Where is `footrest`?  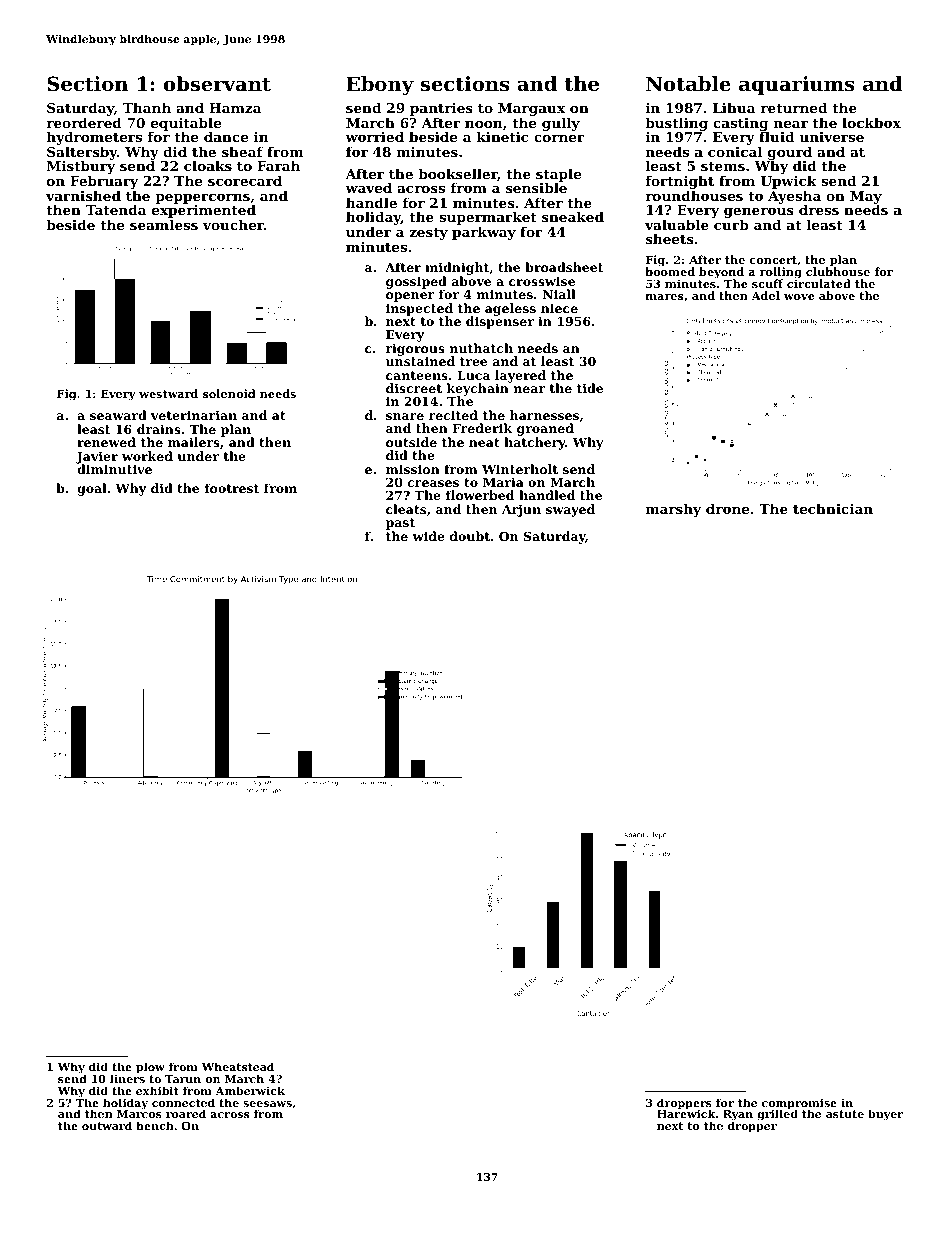 footrest is located at coordinates (232, 488).
